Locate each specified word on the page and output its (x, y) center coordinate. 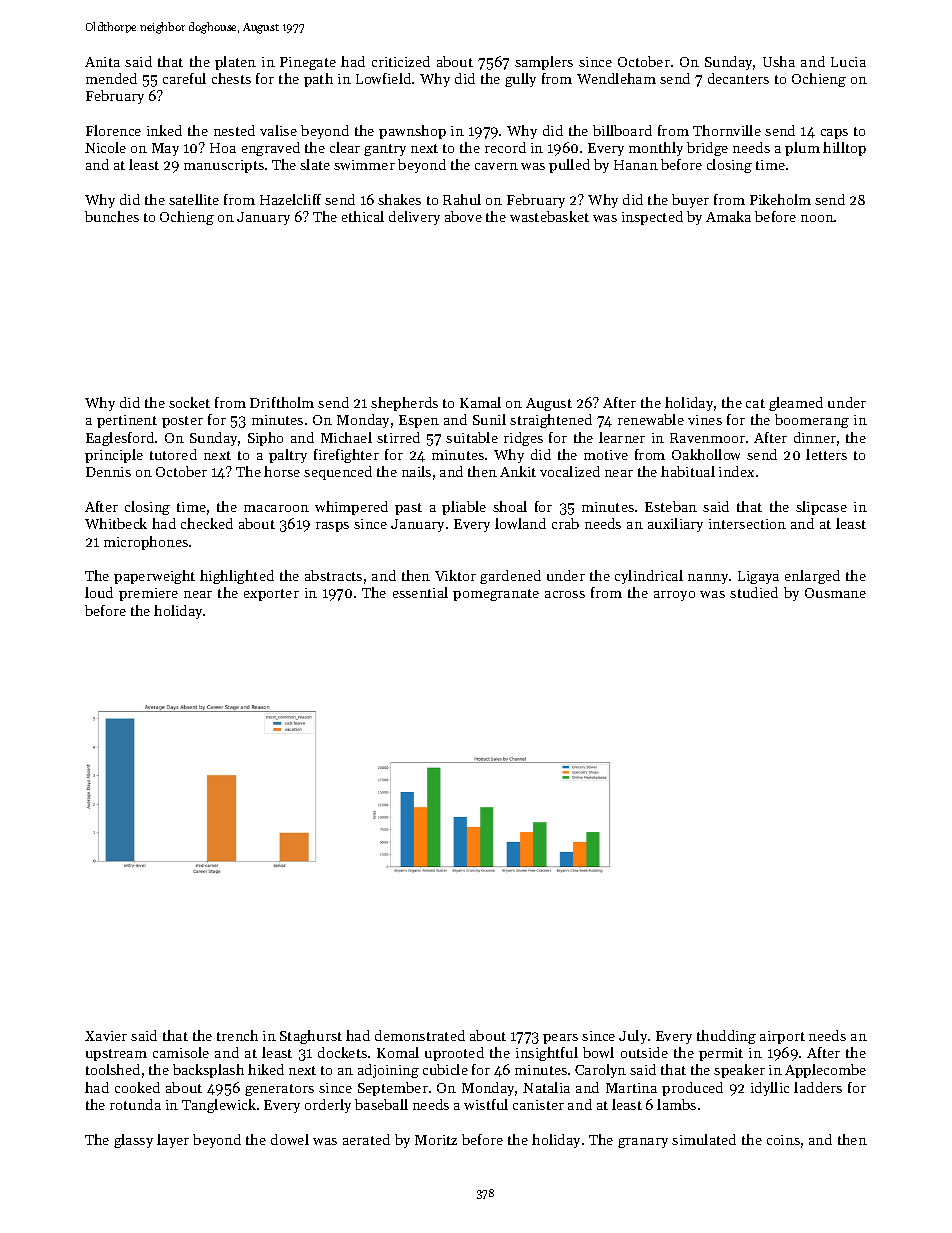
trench (237, 1035)
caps (834, 134)
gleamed (796, 404)
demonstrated (420, 1035)
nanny (708, 579)
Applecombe (825, 1071)
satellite (194, 199)
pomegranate (496, 595)
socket (189, 402)
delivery (414, 218)
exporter (271, 595)
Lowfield (383, 78)
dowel (290, 1139)
